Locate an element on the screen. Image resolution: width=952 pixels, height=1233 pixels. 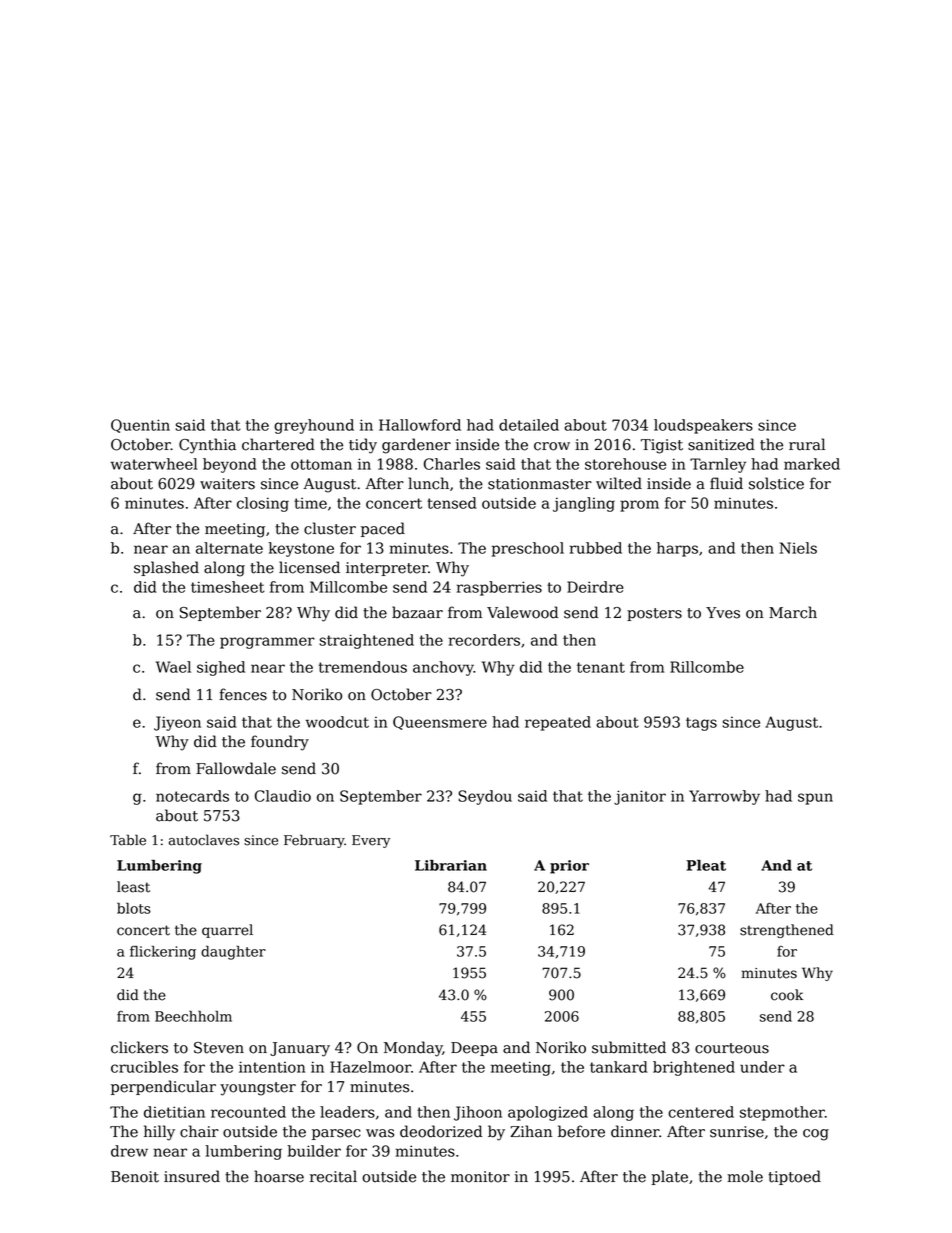
stationmaster is located at coordinates (540, 484).
